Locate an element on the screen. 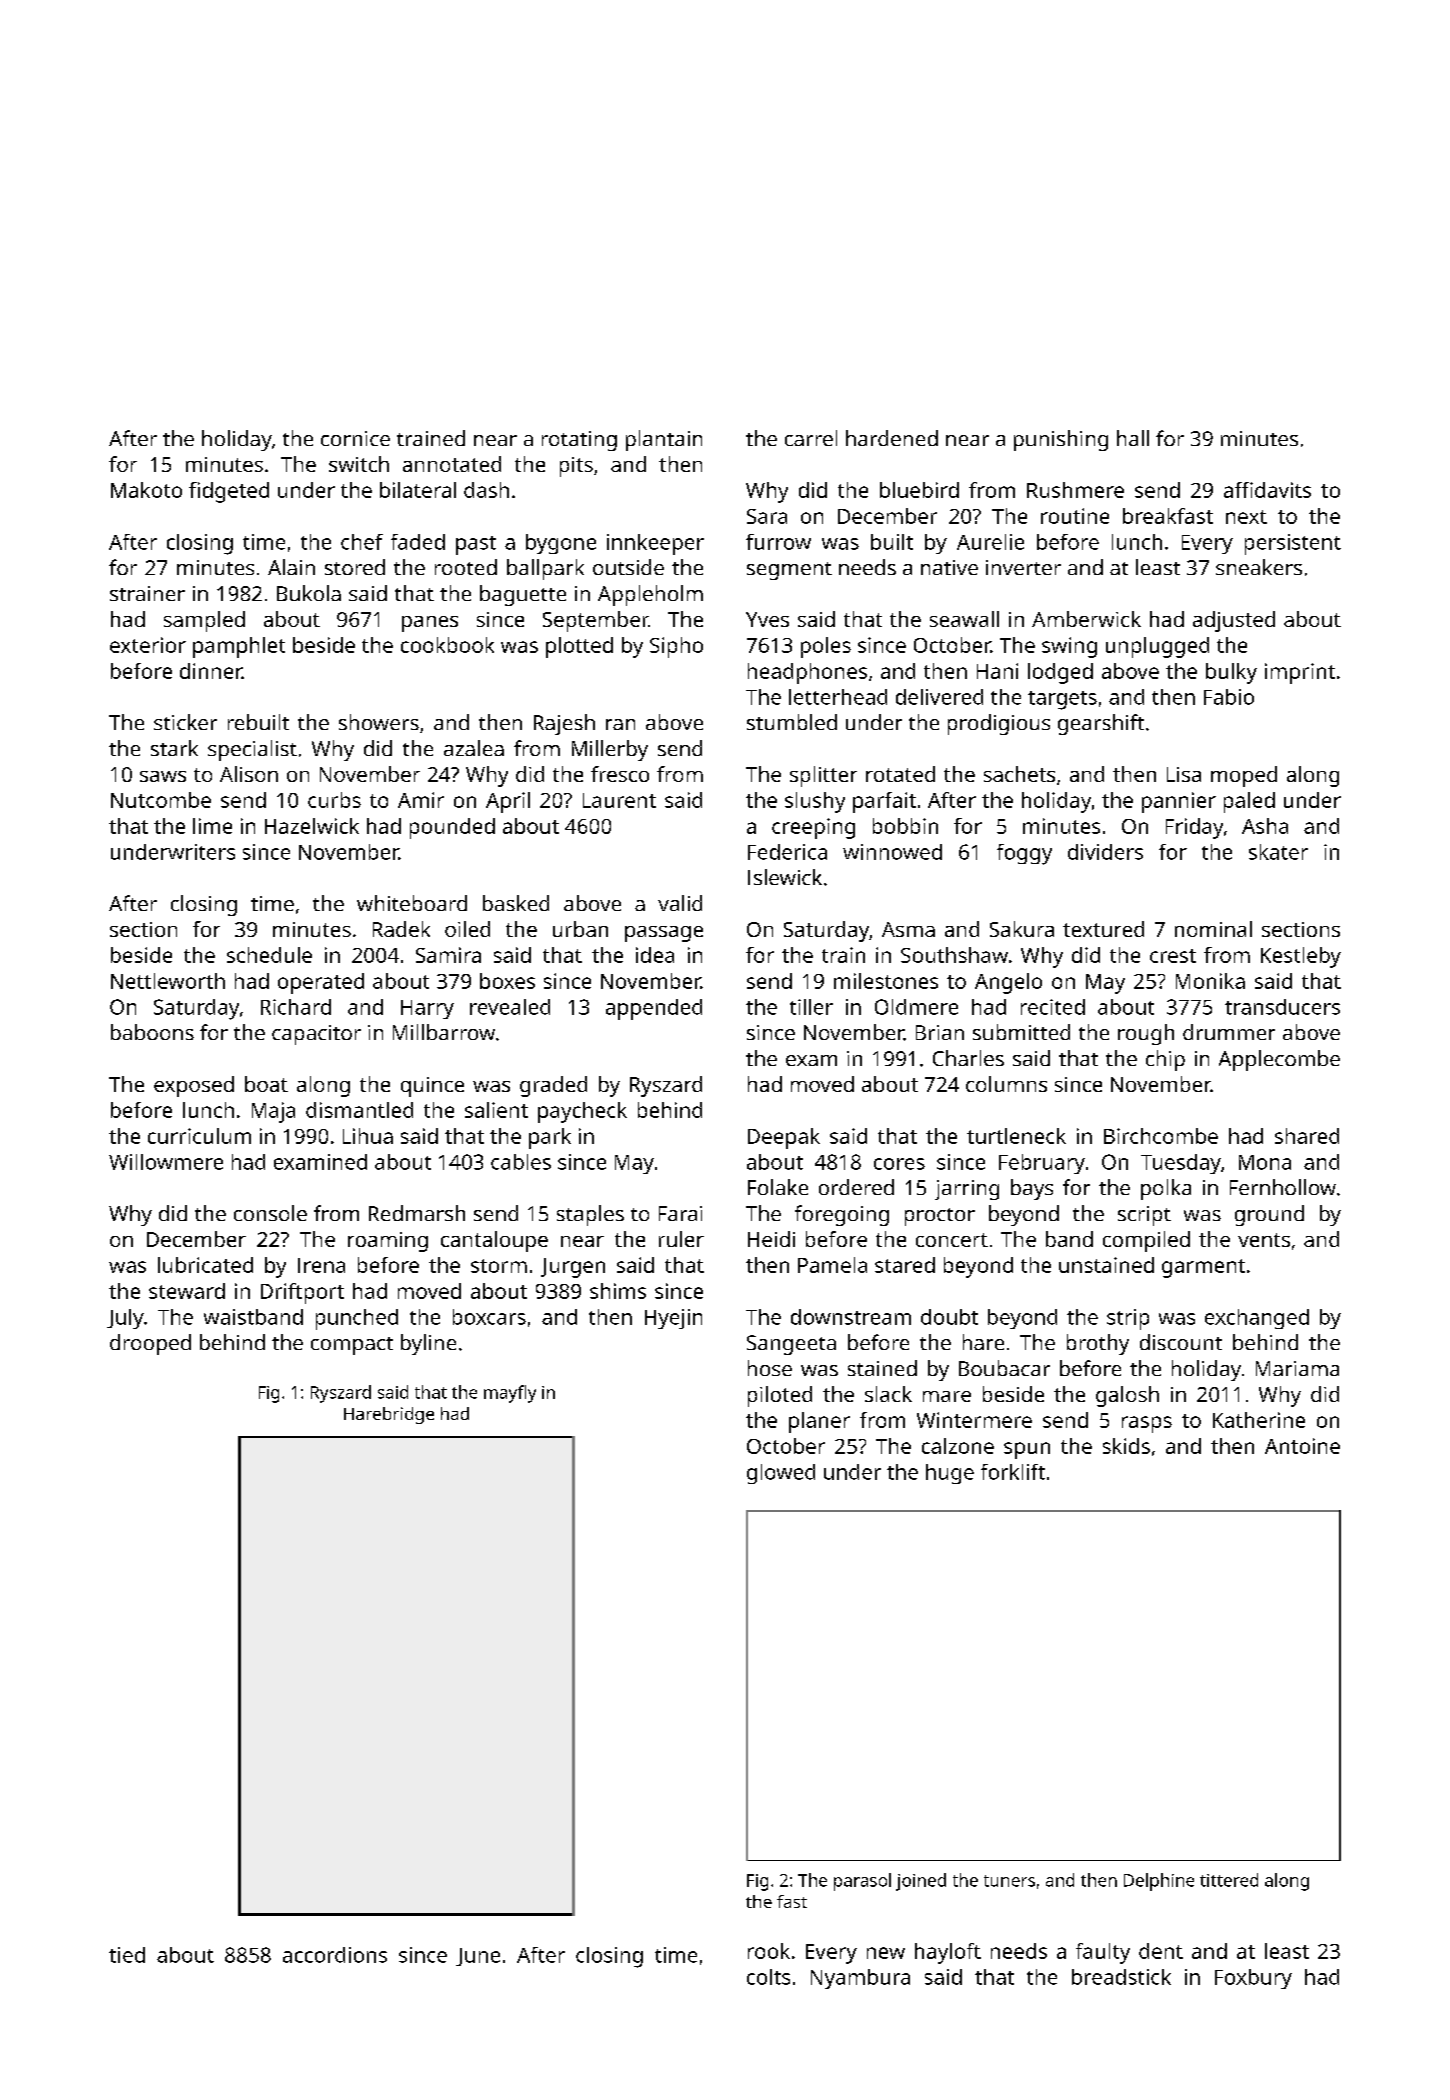 The image size is (1450, 2100). hayloft is located at coordinates (948, 1953).
